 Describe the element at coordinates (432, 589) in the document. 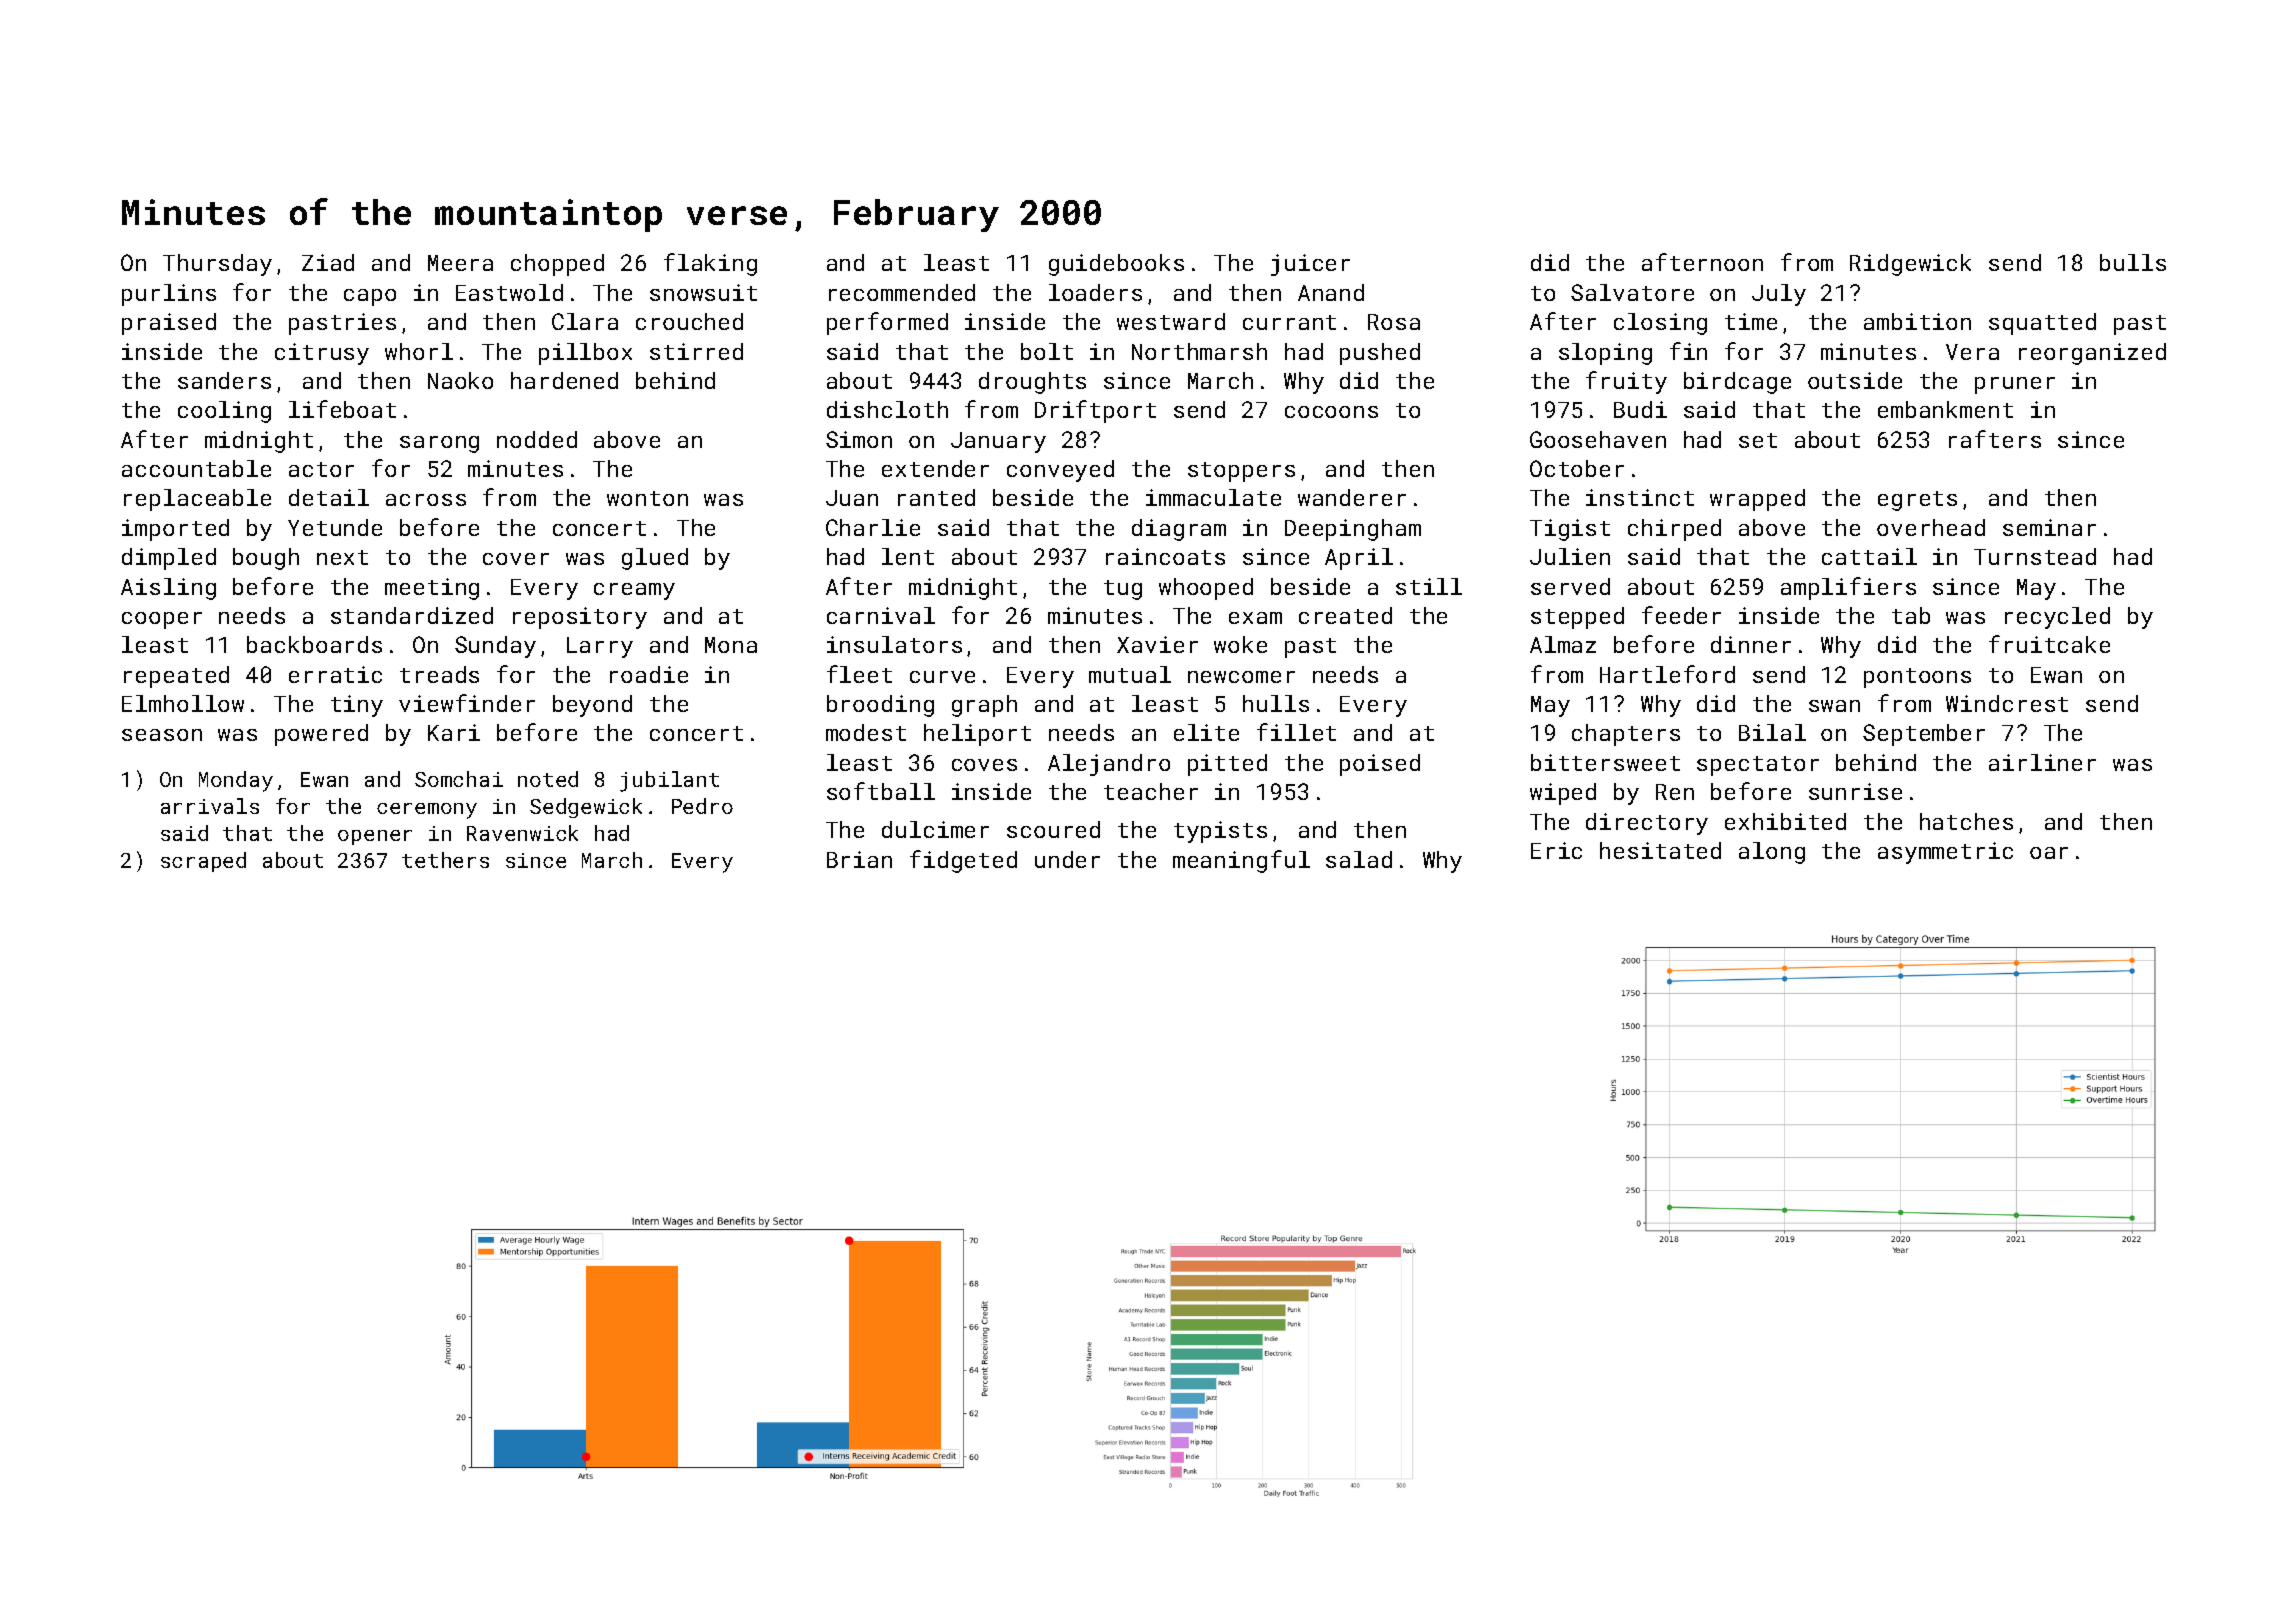

I see `meeting` at that location.
